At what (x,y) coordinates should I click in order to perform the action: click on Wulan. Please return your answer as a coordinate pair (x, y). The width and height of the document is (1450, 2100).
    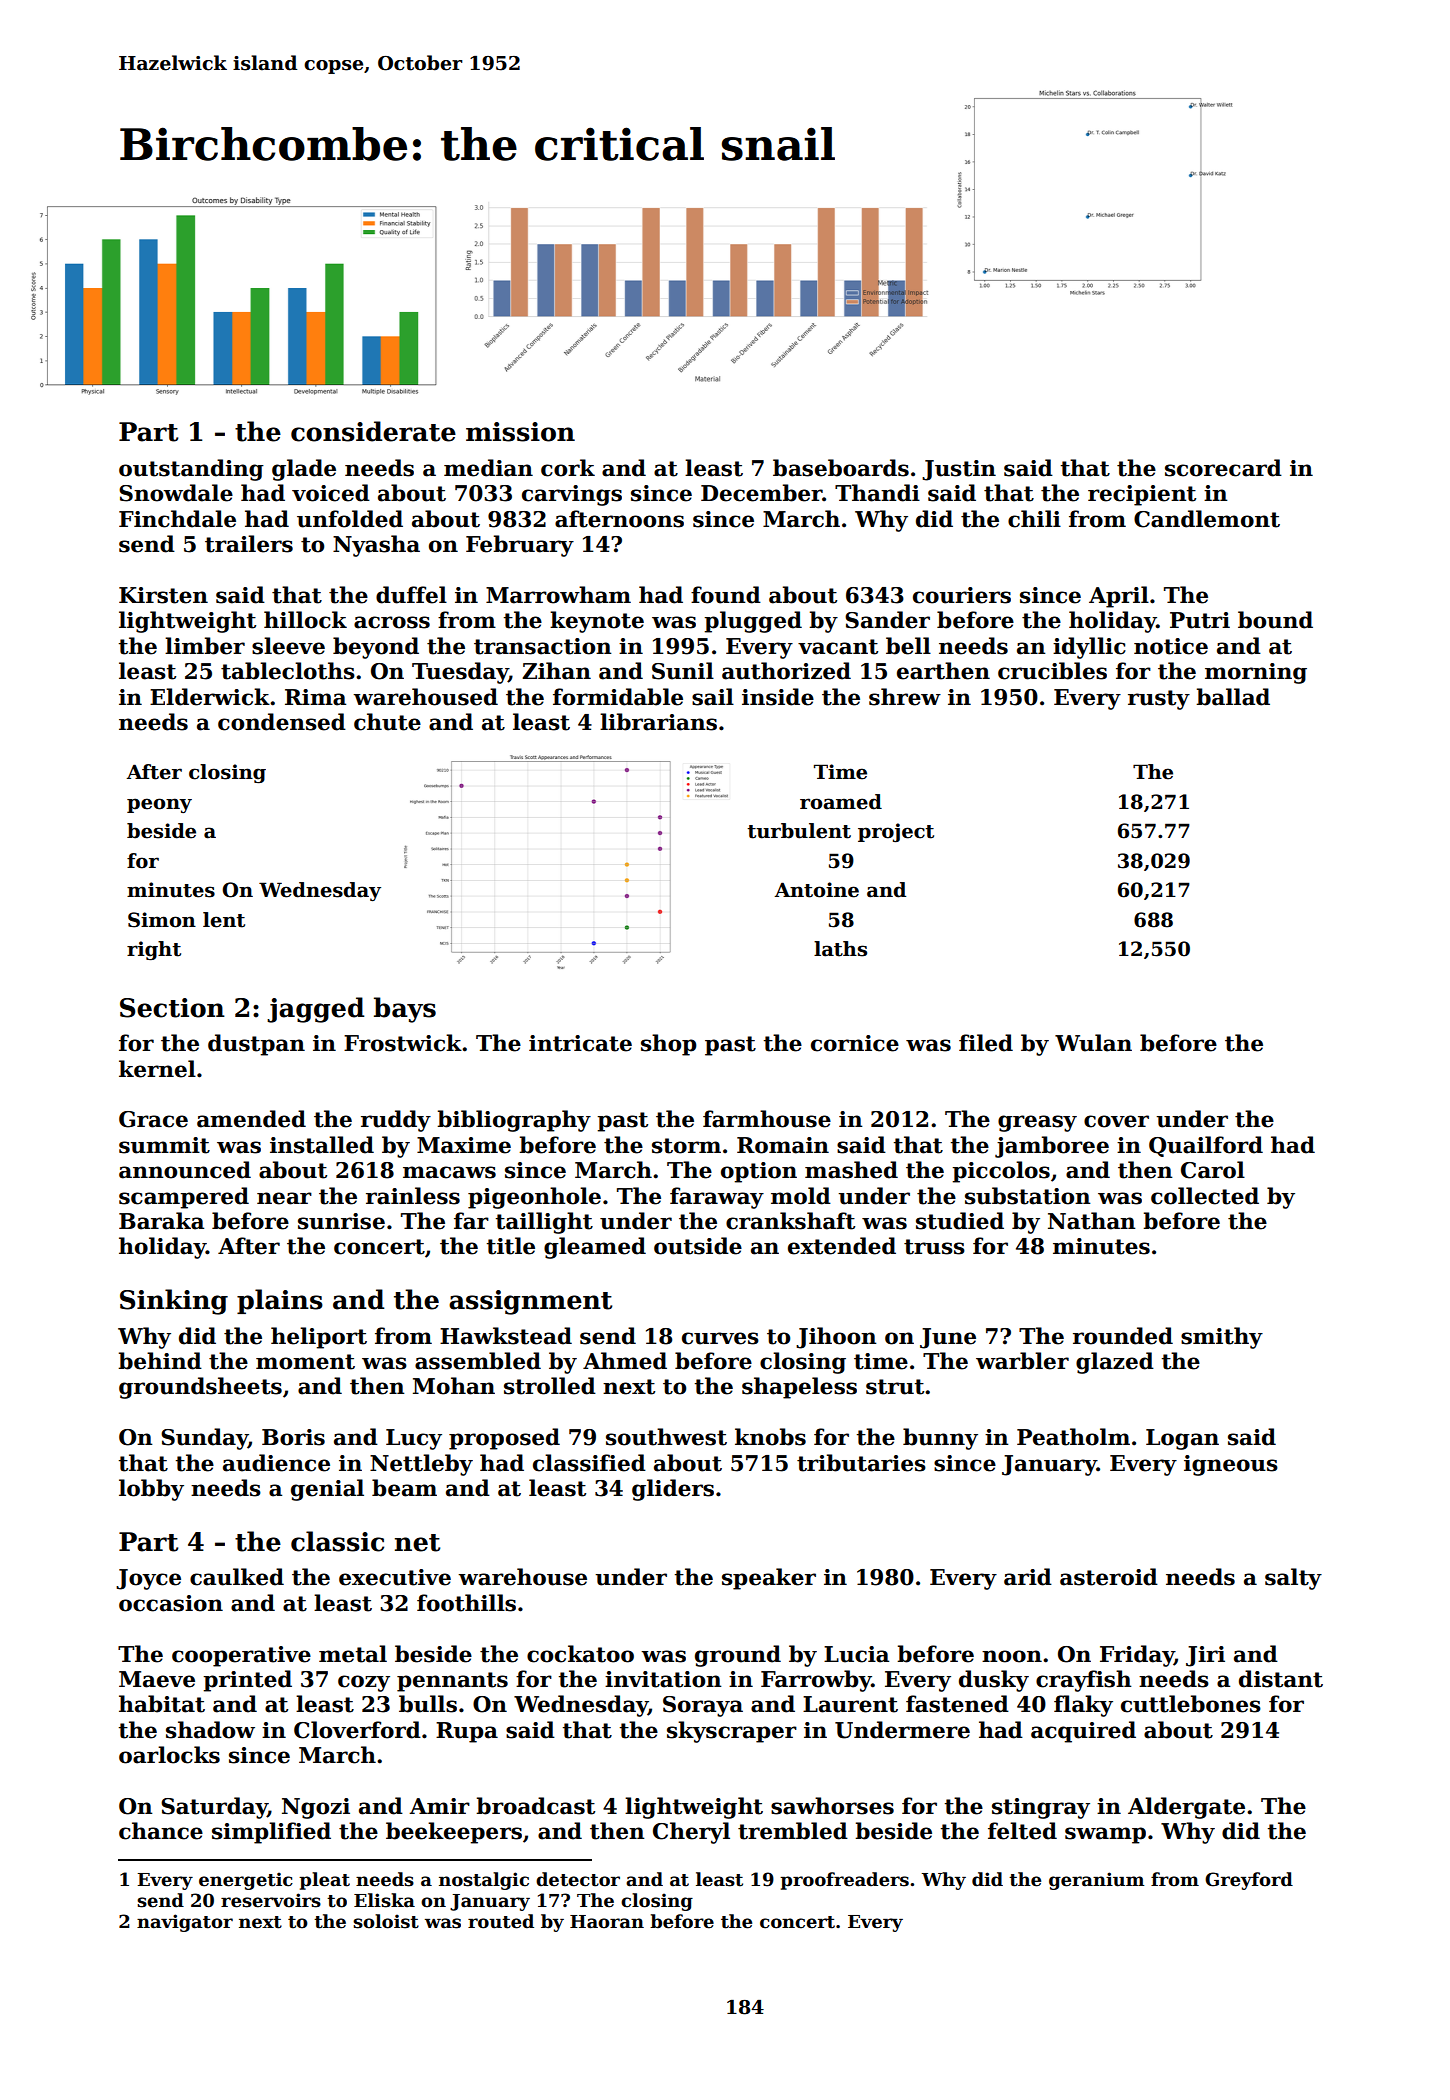
    Looking at the image, I should click on (1093, 1043).
